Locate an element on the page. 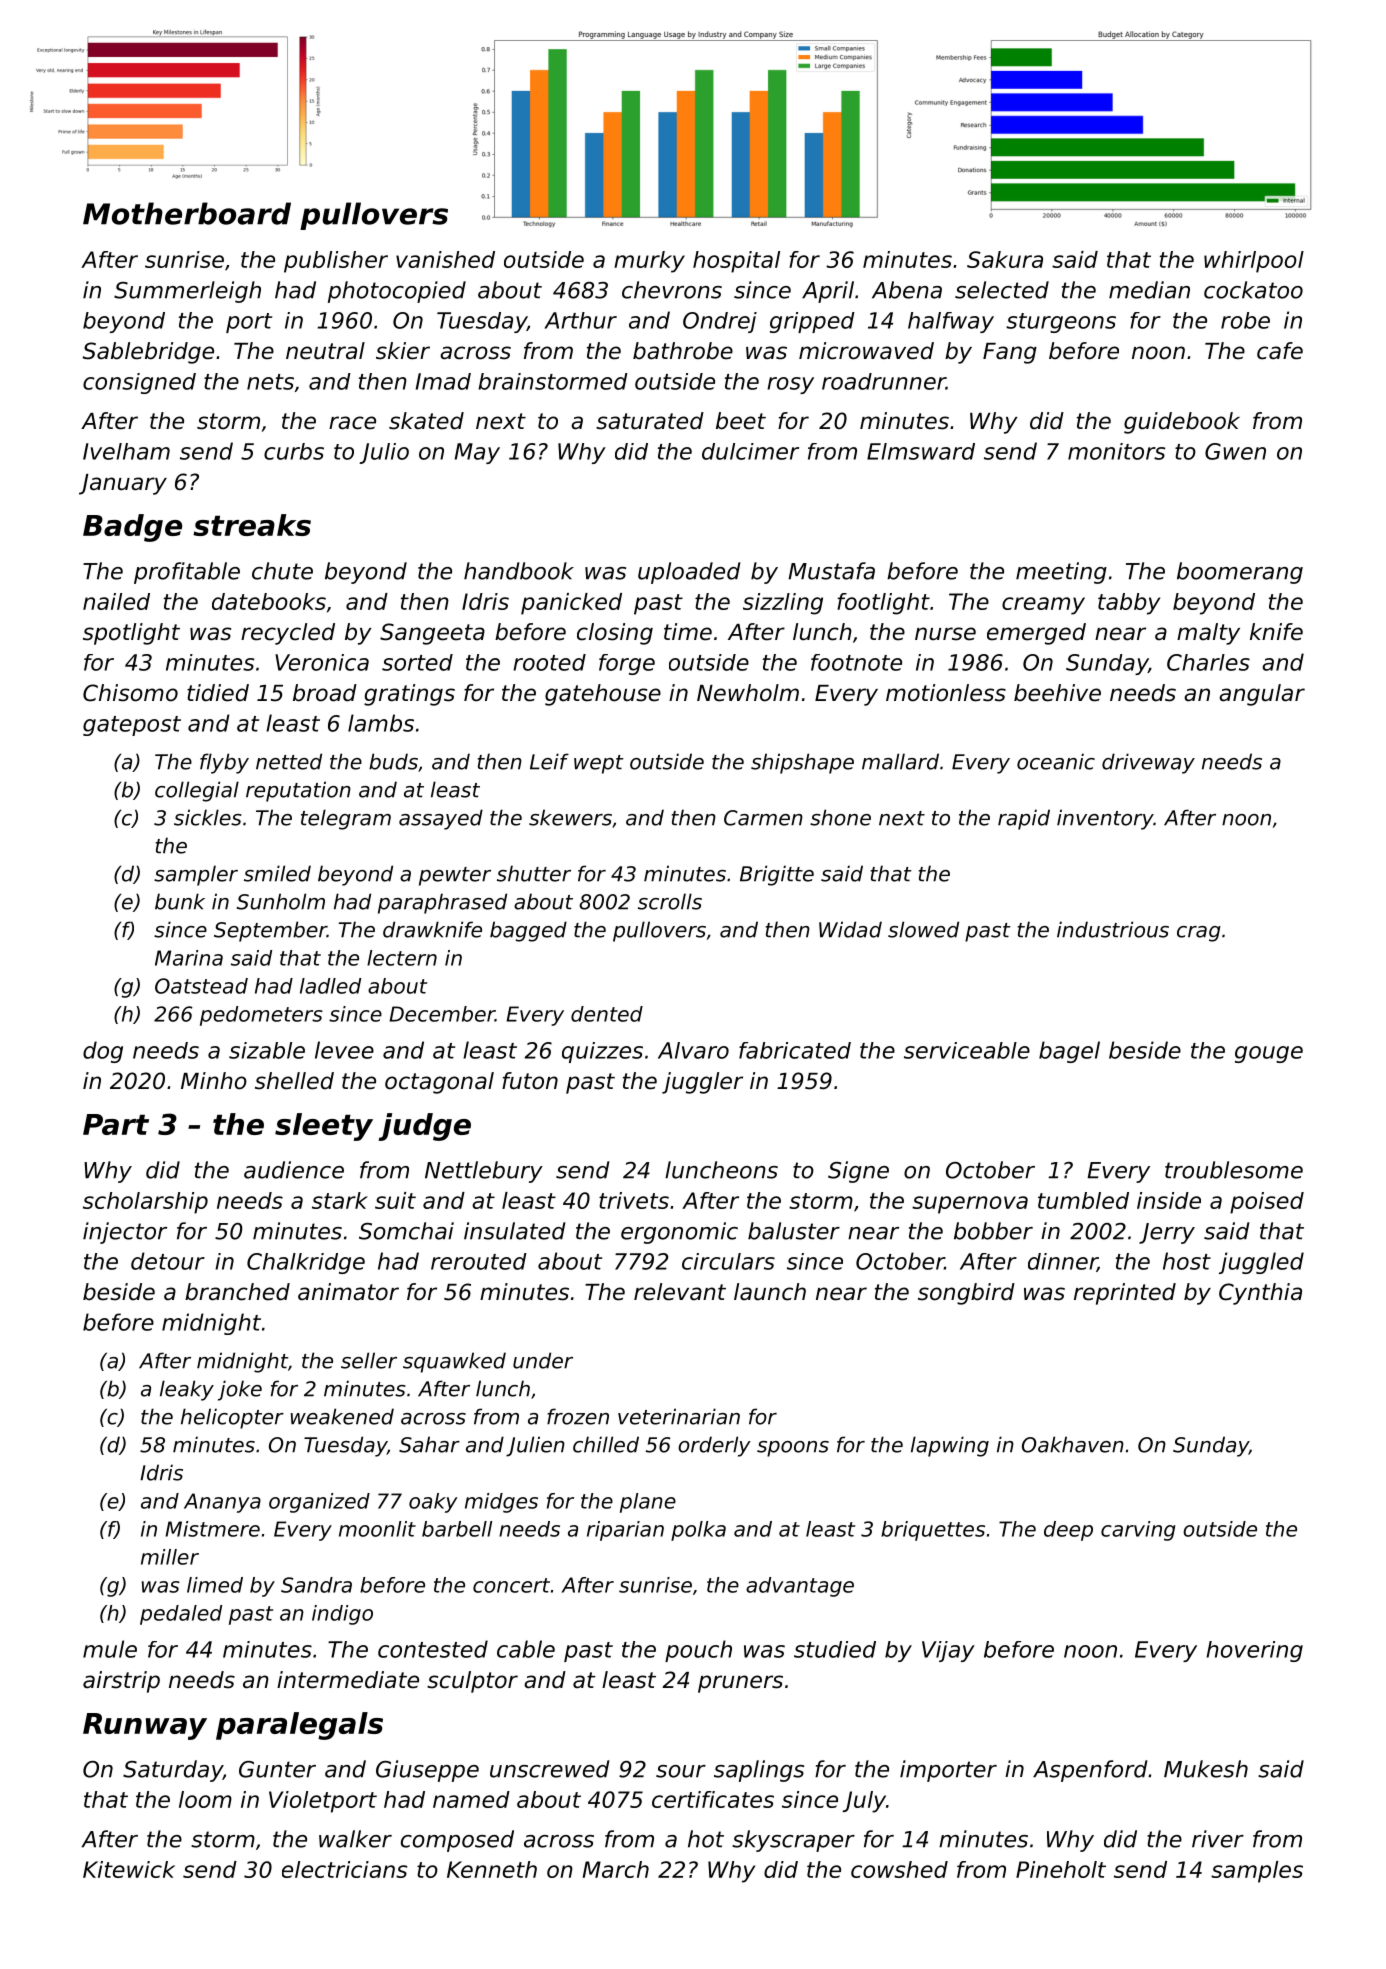  Newholm is located at coordinates (748, 693).
